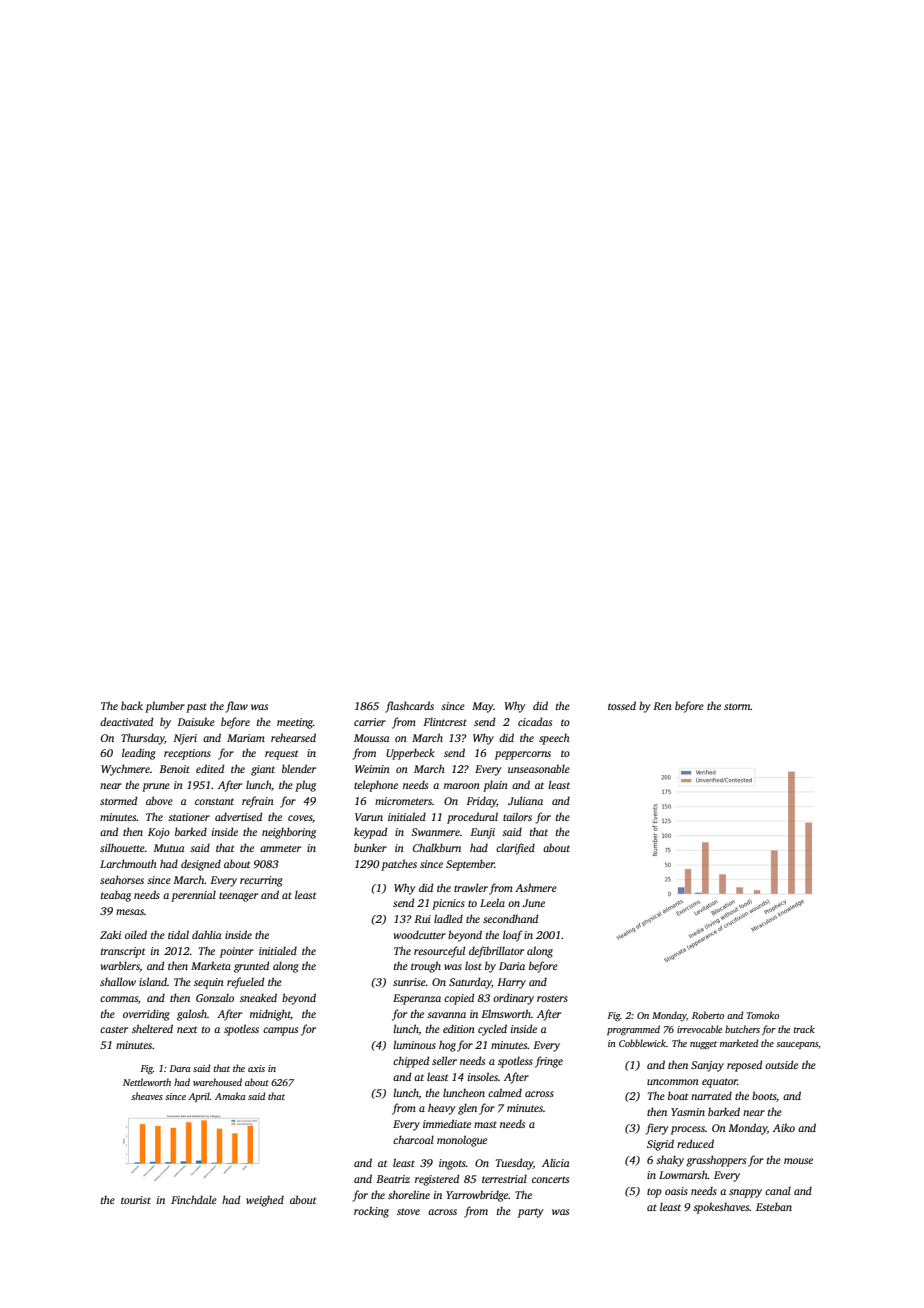 The width and height of the document is (924, 1308). What do you see at coordinates (525, 800) in the document?
I see `Juliana` at bounding box center [525, 800].
